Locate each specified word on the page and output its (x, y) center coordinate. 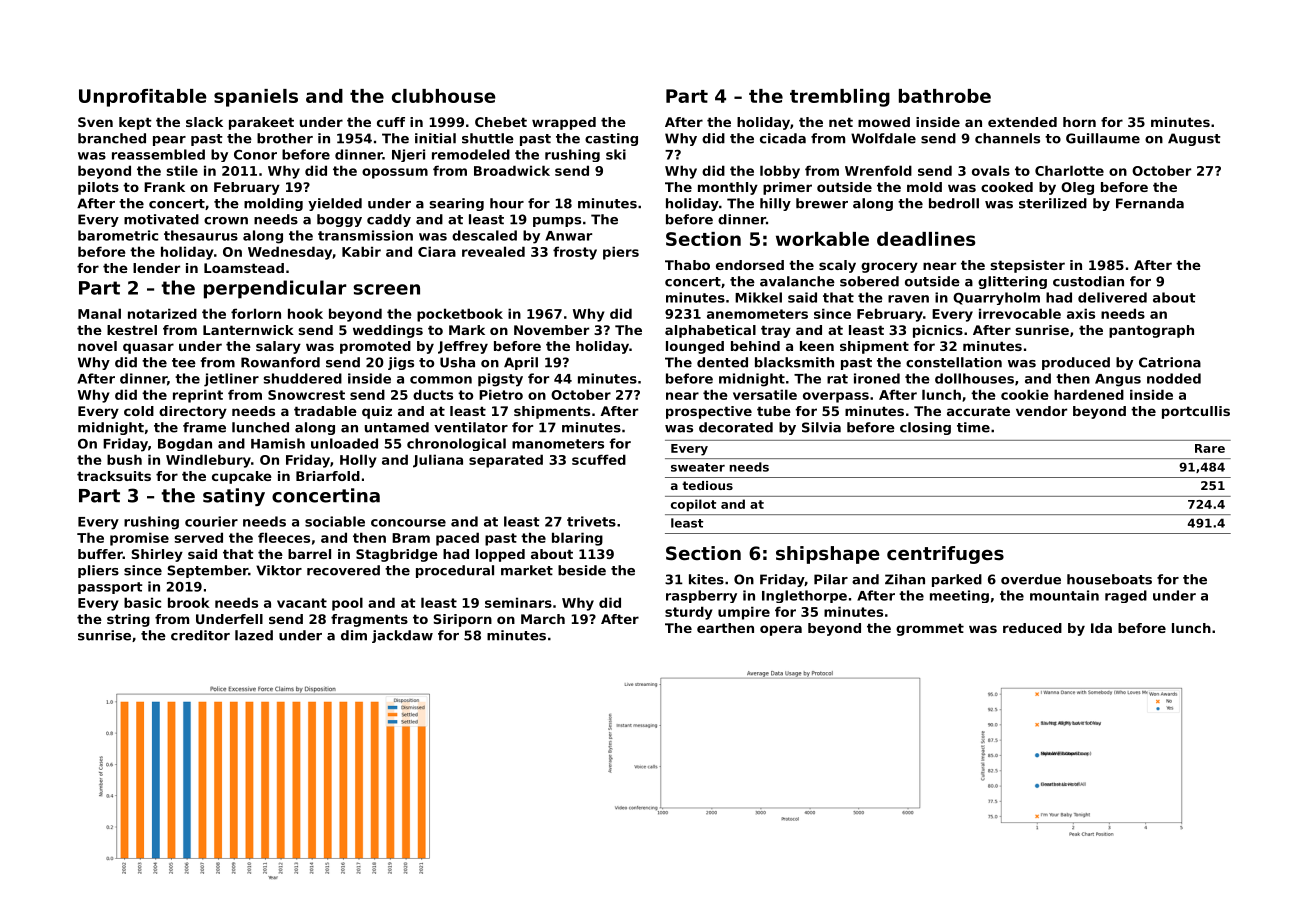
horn (1079, 122)
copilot (693, 505)
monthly (728, 188)
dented (722, 362)
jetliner (231, 380)
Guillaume (1103, 138)
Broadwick (512, 170)
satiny (234, 497)
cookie (1025, 394)
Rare (1210, 448)
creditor (200, 635)
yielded (335, 204)
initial (435, 138)
